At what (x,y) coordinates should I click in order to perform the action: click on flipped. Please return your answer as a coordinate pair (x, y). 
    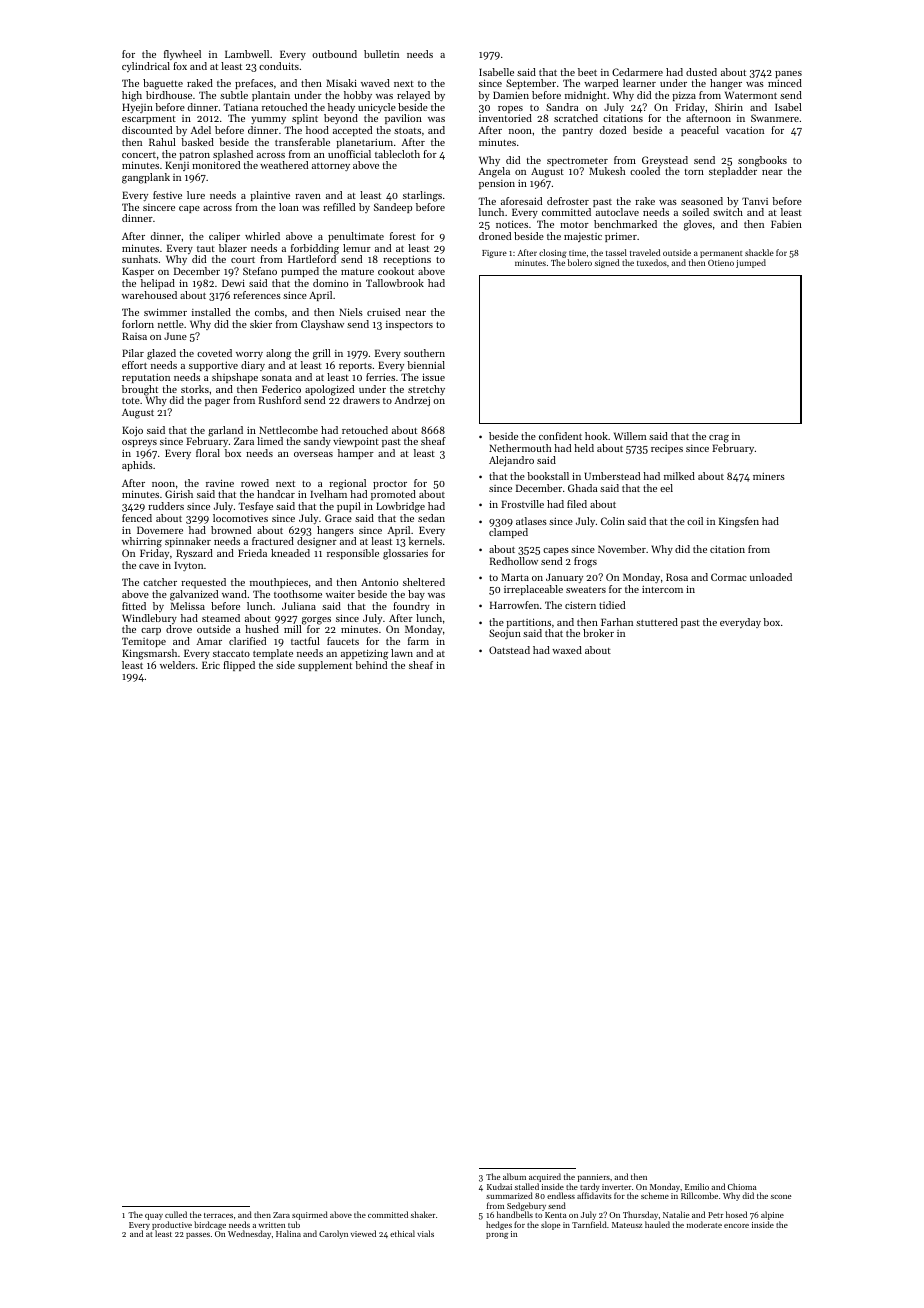
    Looking at the image, I should click on (239, 666).
